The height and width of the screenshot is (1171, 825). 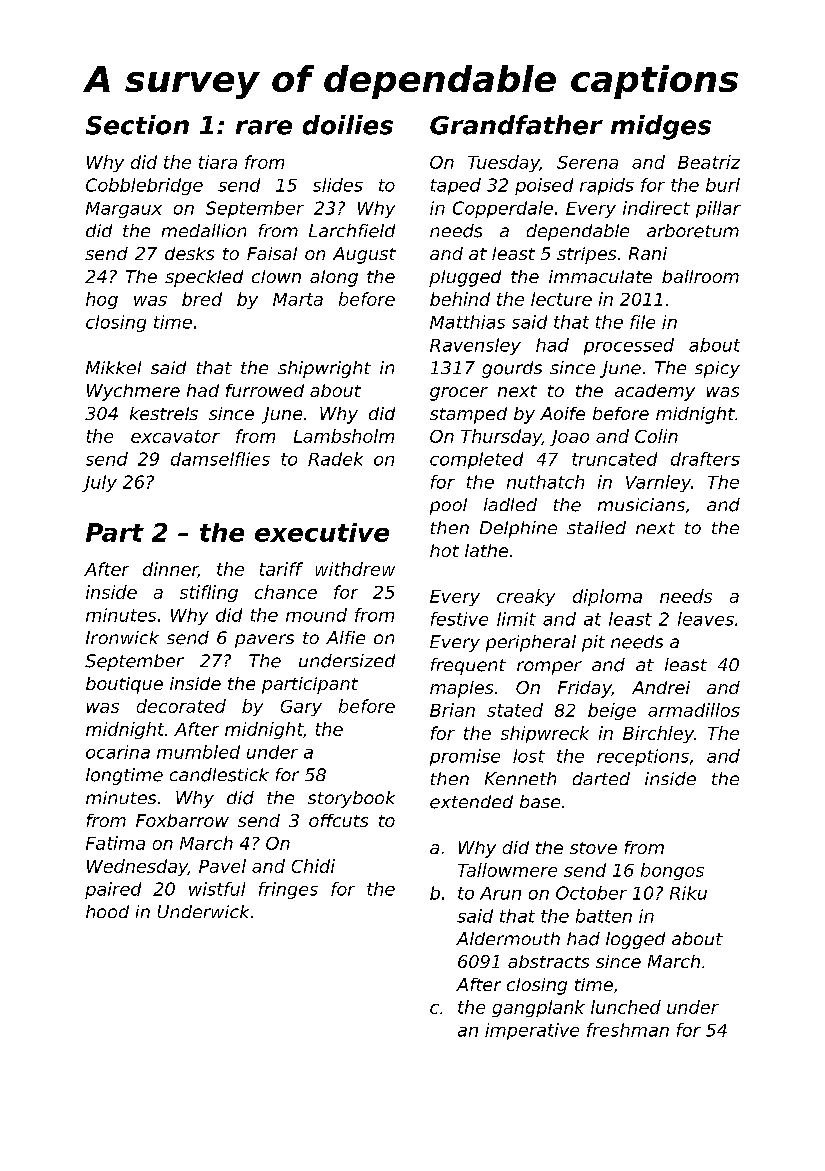 What do you see at coordinates (612, 711) in the screenshot?
I see `beige` at bounding box center [612, 711].
